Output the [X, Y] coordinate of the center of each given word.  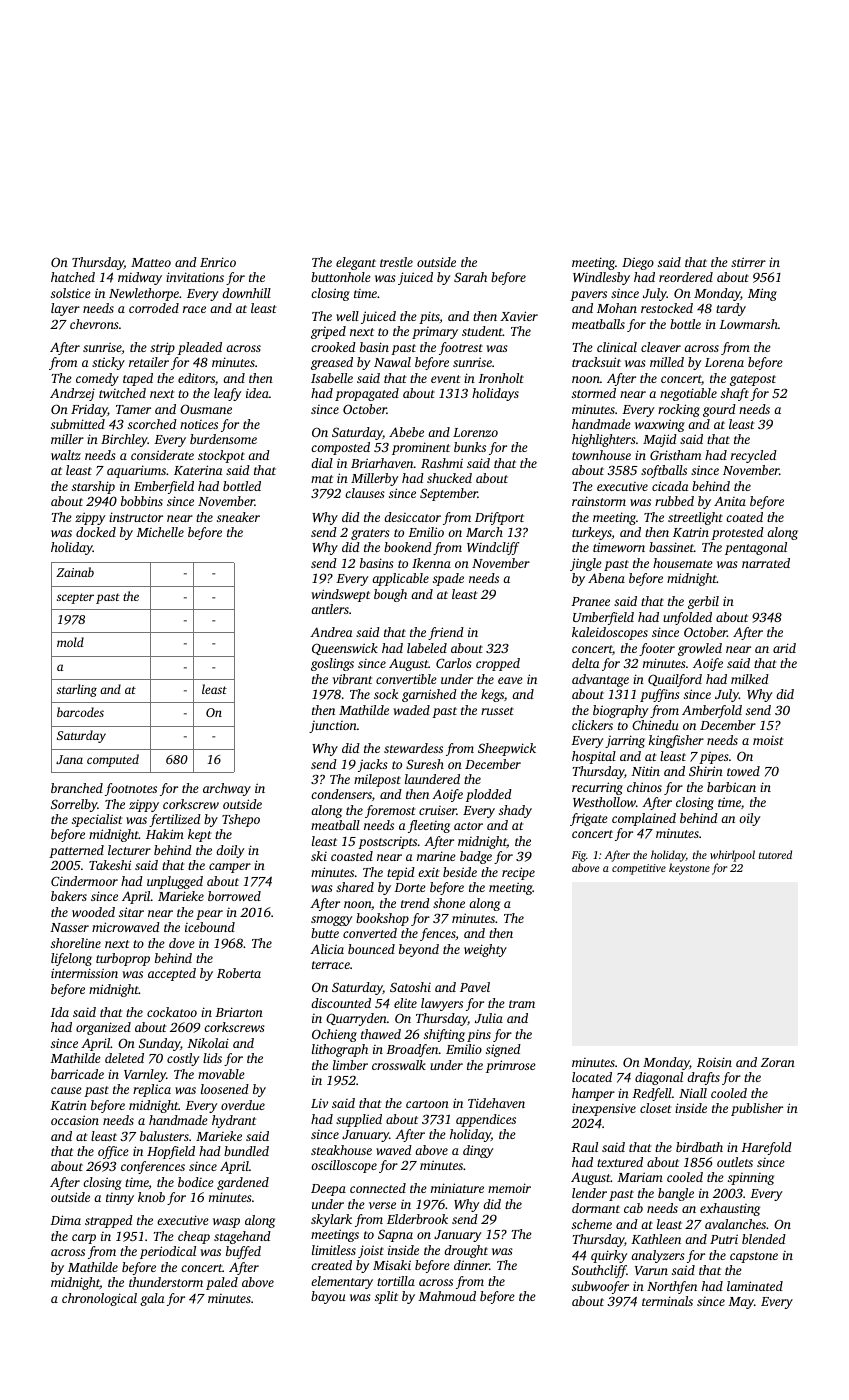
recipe [518, 873]
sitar [131, 912]
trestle [396, 262]
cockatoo [172, 1012]
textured [620, 1162]
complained [644, 819]
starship [93, 487]
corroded [154, 308]
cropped [498, 664]
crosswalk [399, 1065]
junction [333, 727]
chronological [99, 1299]
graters [370, 534]
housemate [683, 563]
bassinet [671, 547]
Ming [762, 294]
